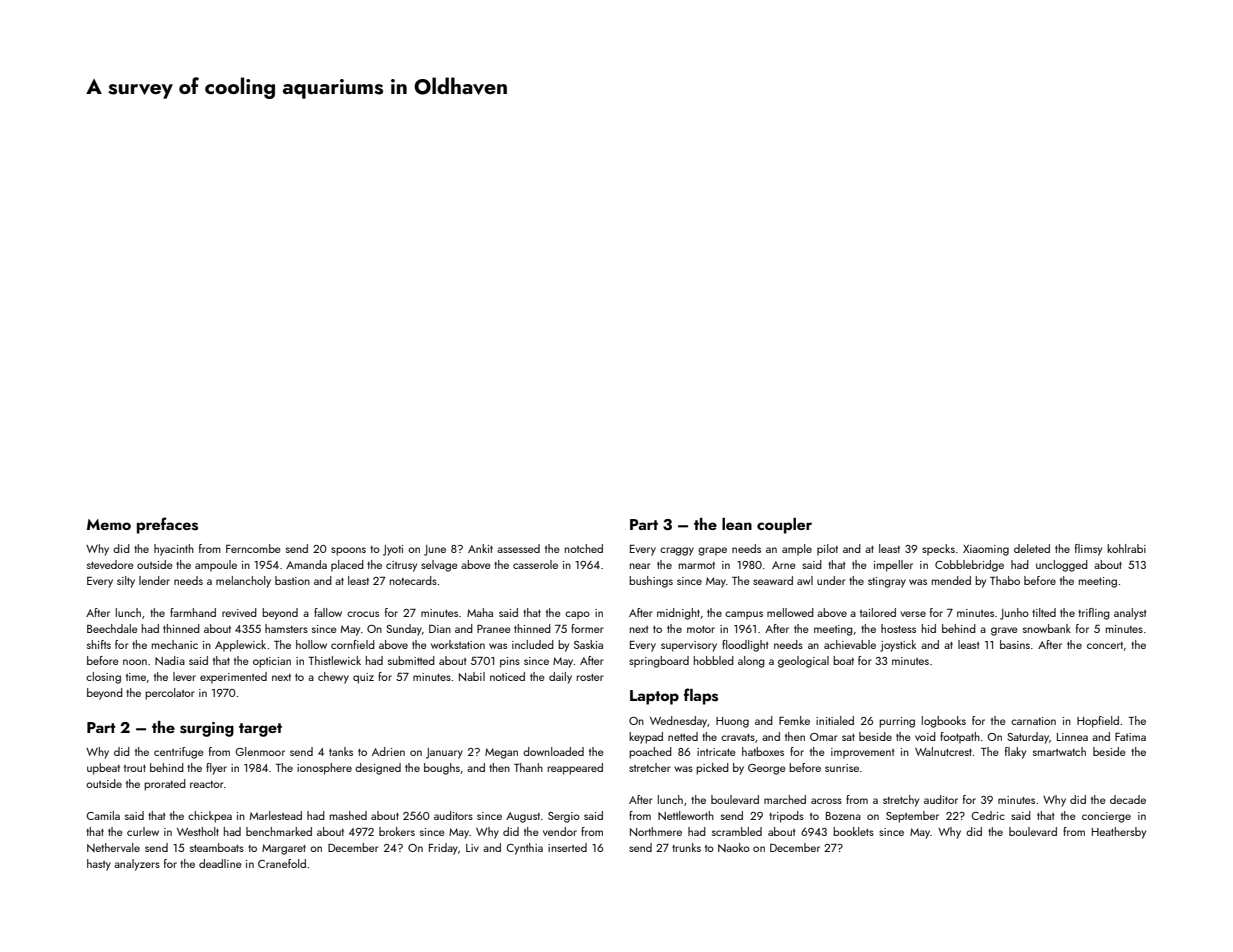 This screenshot has width=1233, height=952. Describe the element at coordinates (898, 628) in the screenshot. I see `hostess` at that location.
